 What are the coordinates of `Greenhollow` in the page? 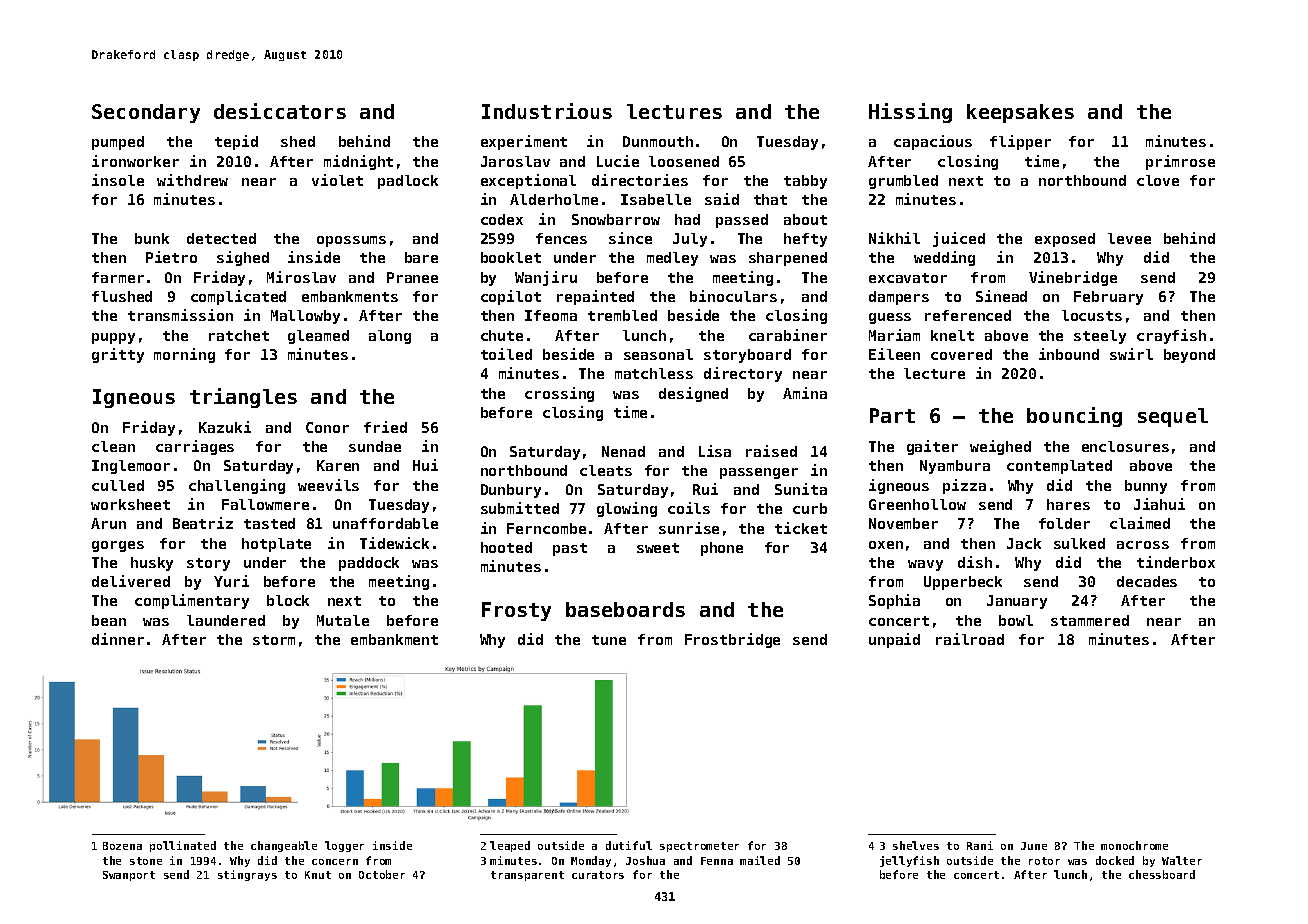 It's located at (917, 504).
